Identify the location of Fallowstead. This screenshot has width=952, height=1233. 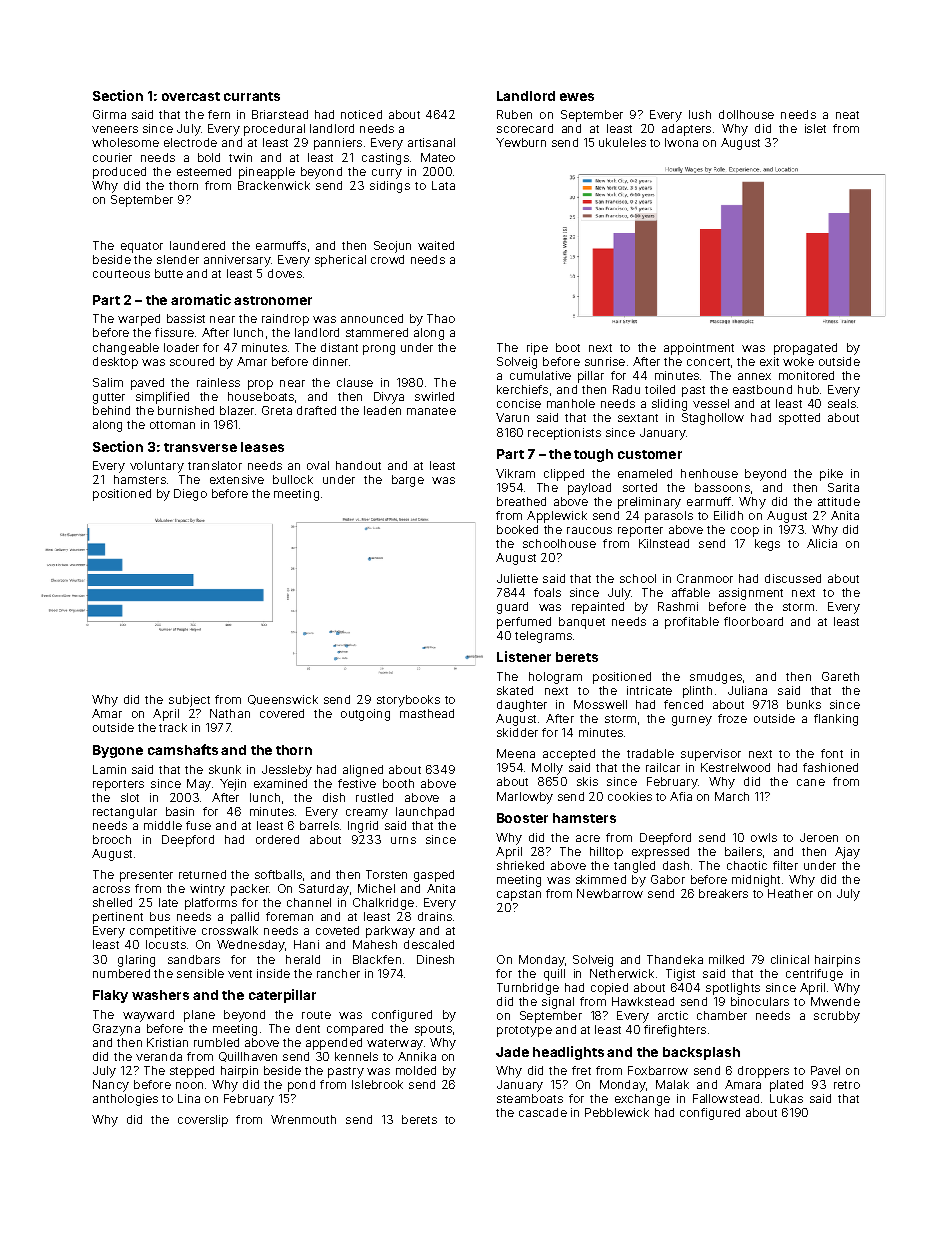
(726, 1098).
